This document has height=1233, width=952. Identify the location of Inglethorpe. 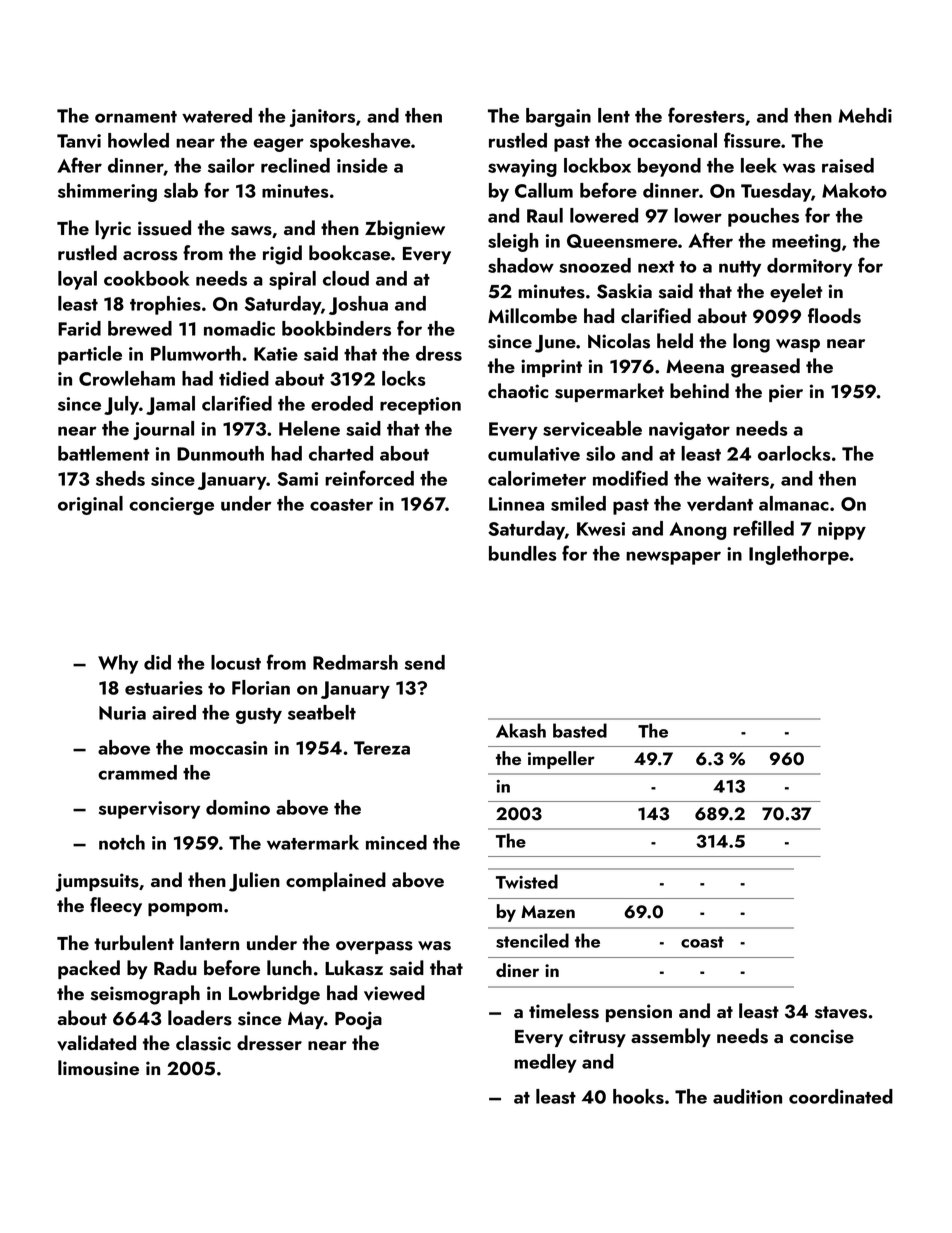
(799, 555).
